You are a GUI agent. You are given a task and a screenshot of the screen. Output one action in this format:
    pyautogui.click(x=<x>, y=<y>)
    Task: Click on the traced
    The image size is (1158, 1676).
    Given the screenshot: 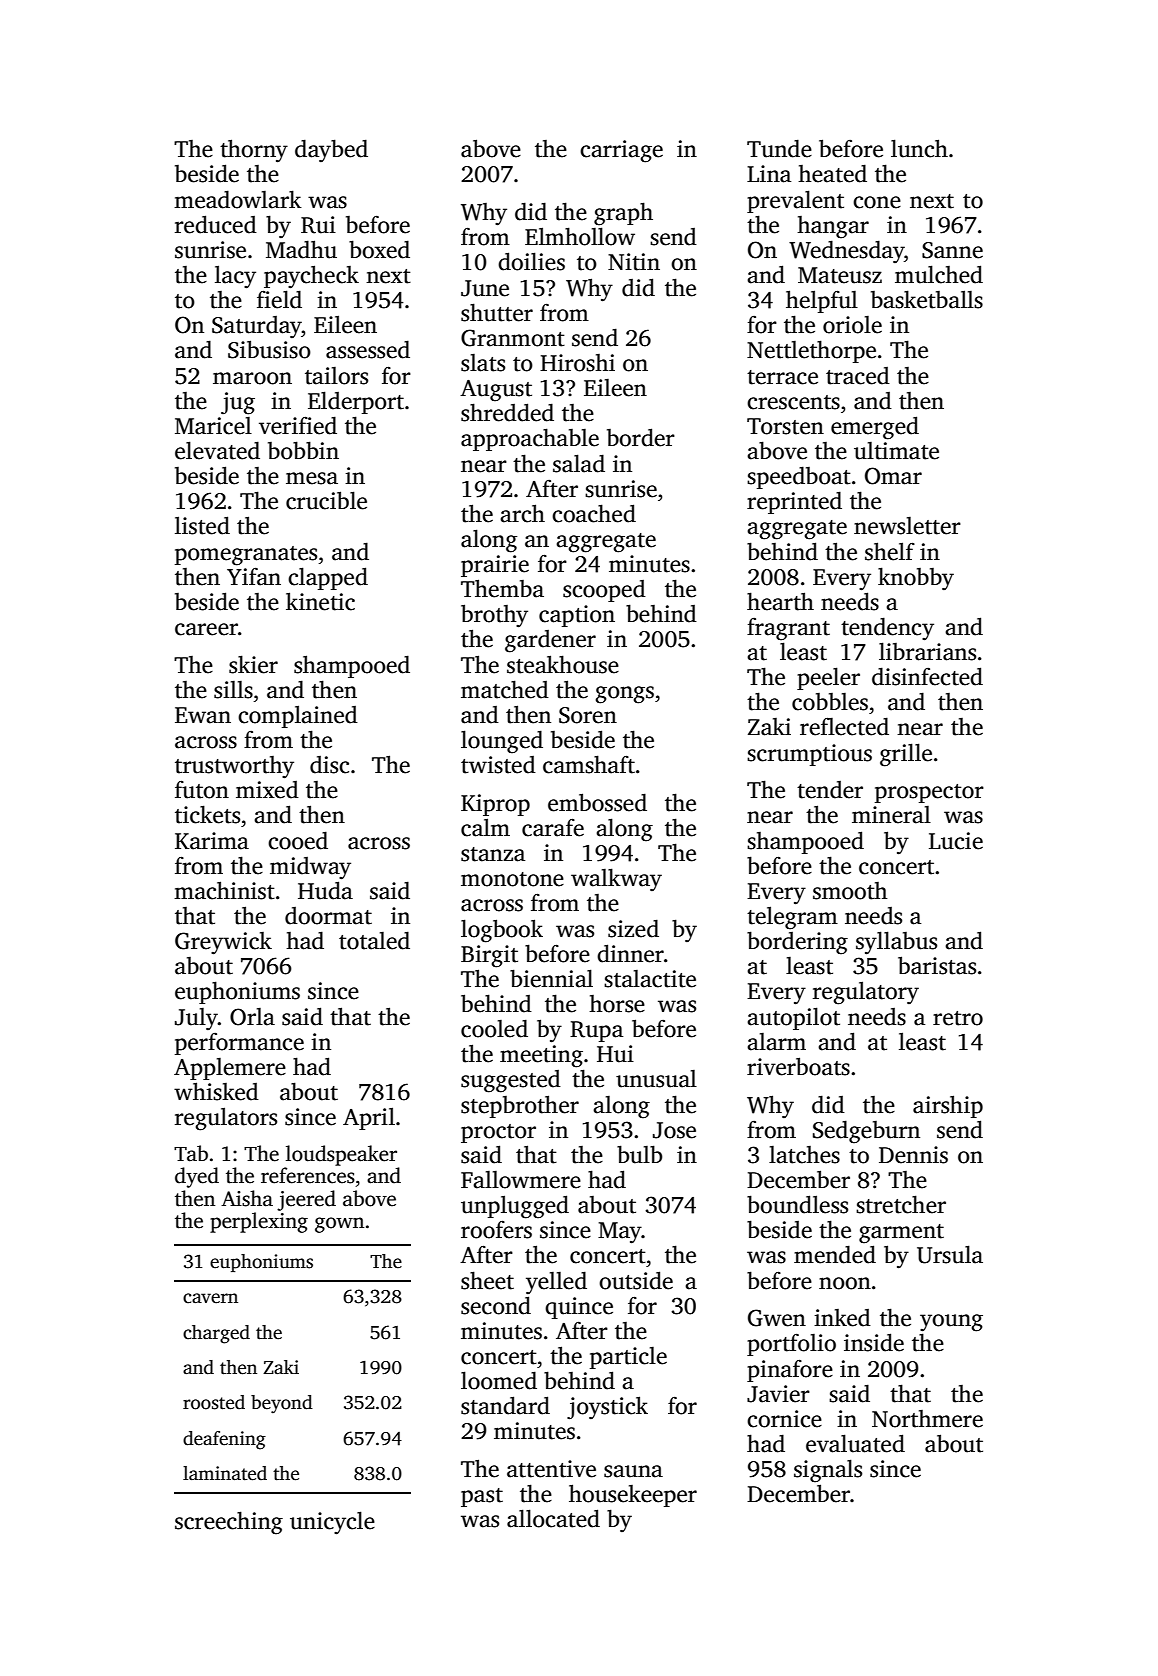 What is the action you would take?
    pyautogui.click(x=858, y=376)
